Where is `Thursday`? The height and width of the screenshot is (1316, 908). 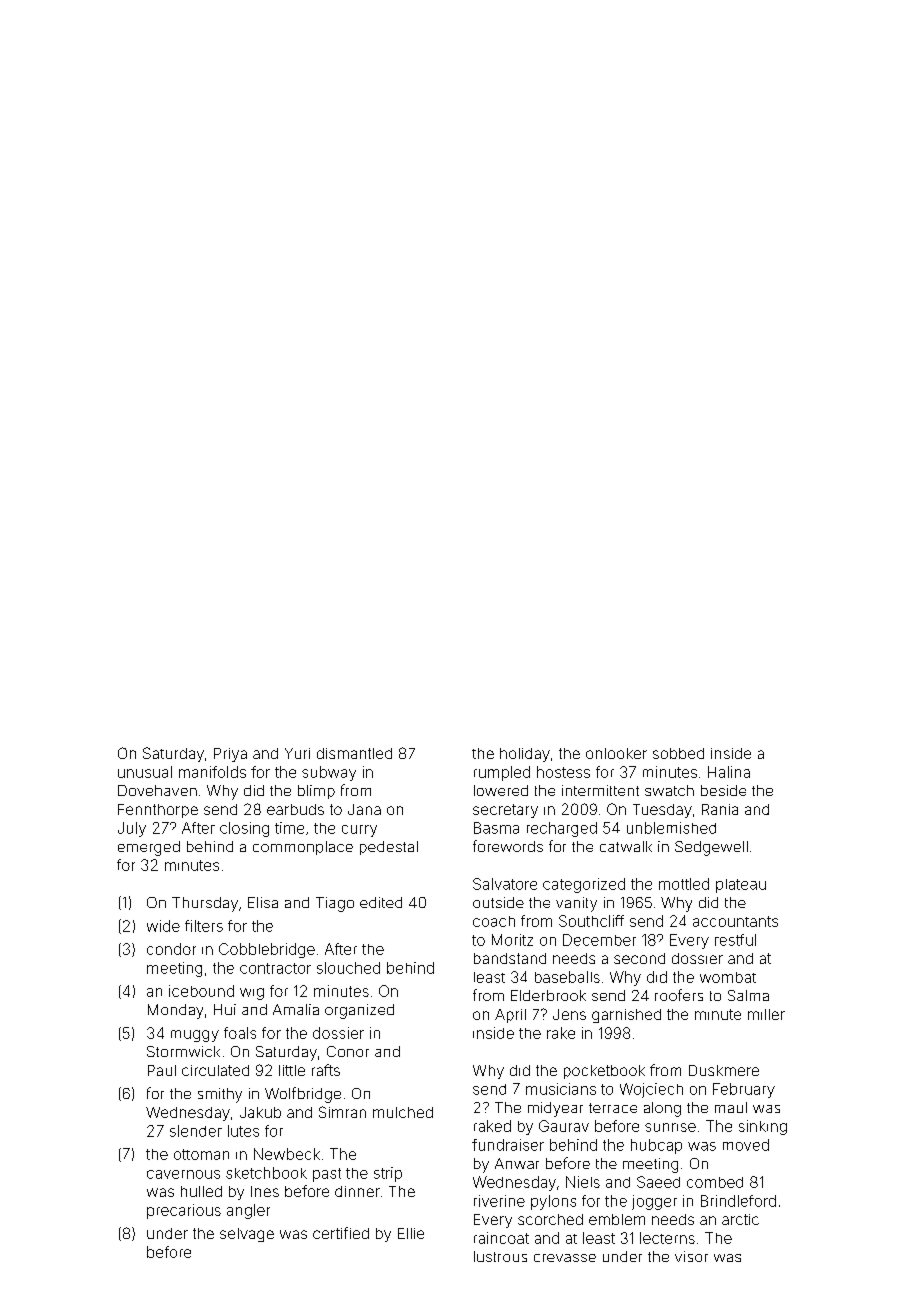
Thursday is located at coordinates (205, 904).
